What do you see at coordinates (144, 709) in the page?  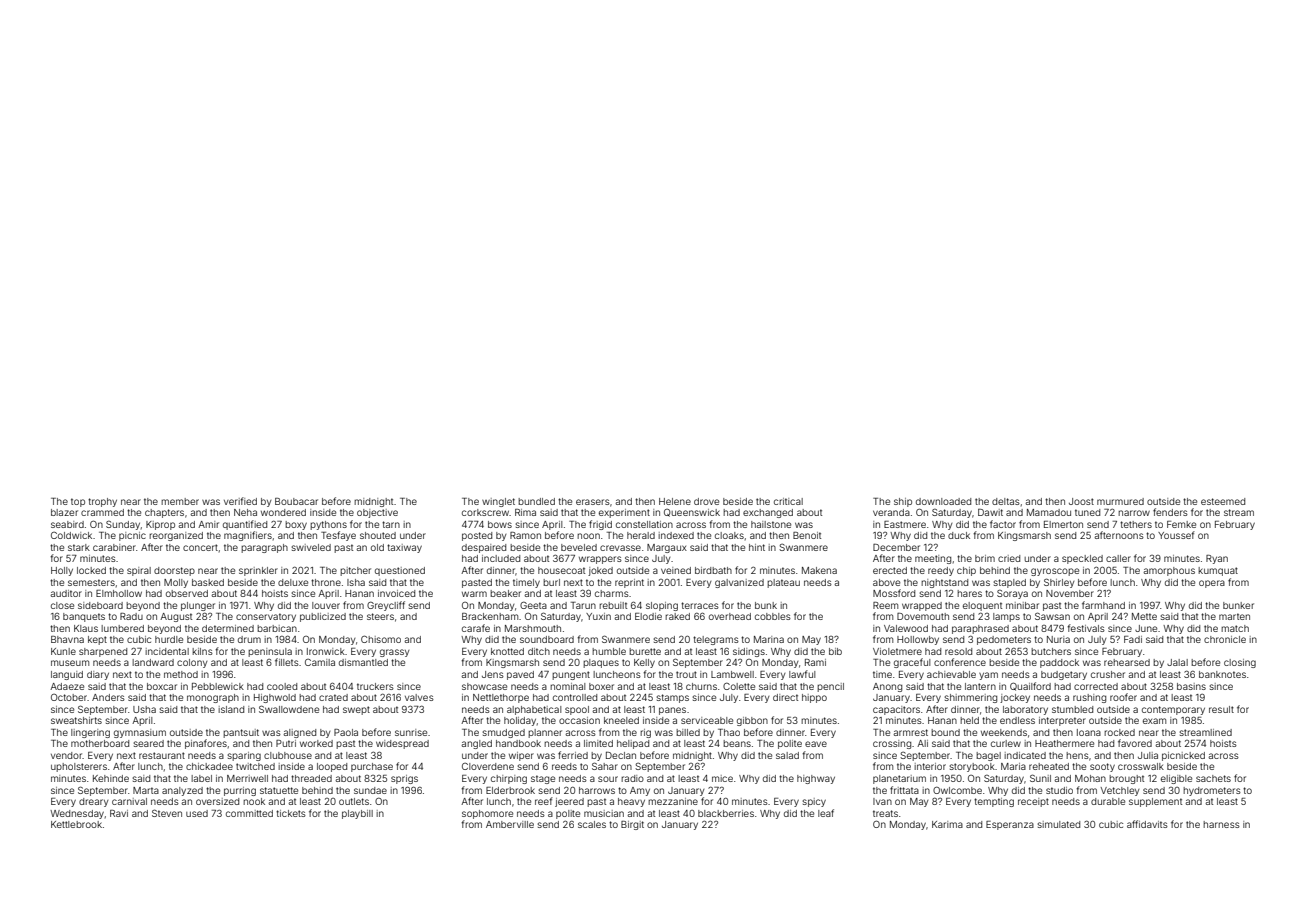 I see `Usha` at bounding box center [144, 709].
